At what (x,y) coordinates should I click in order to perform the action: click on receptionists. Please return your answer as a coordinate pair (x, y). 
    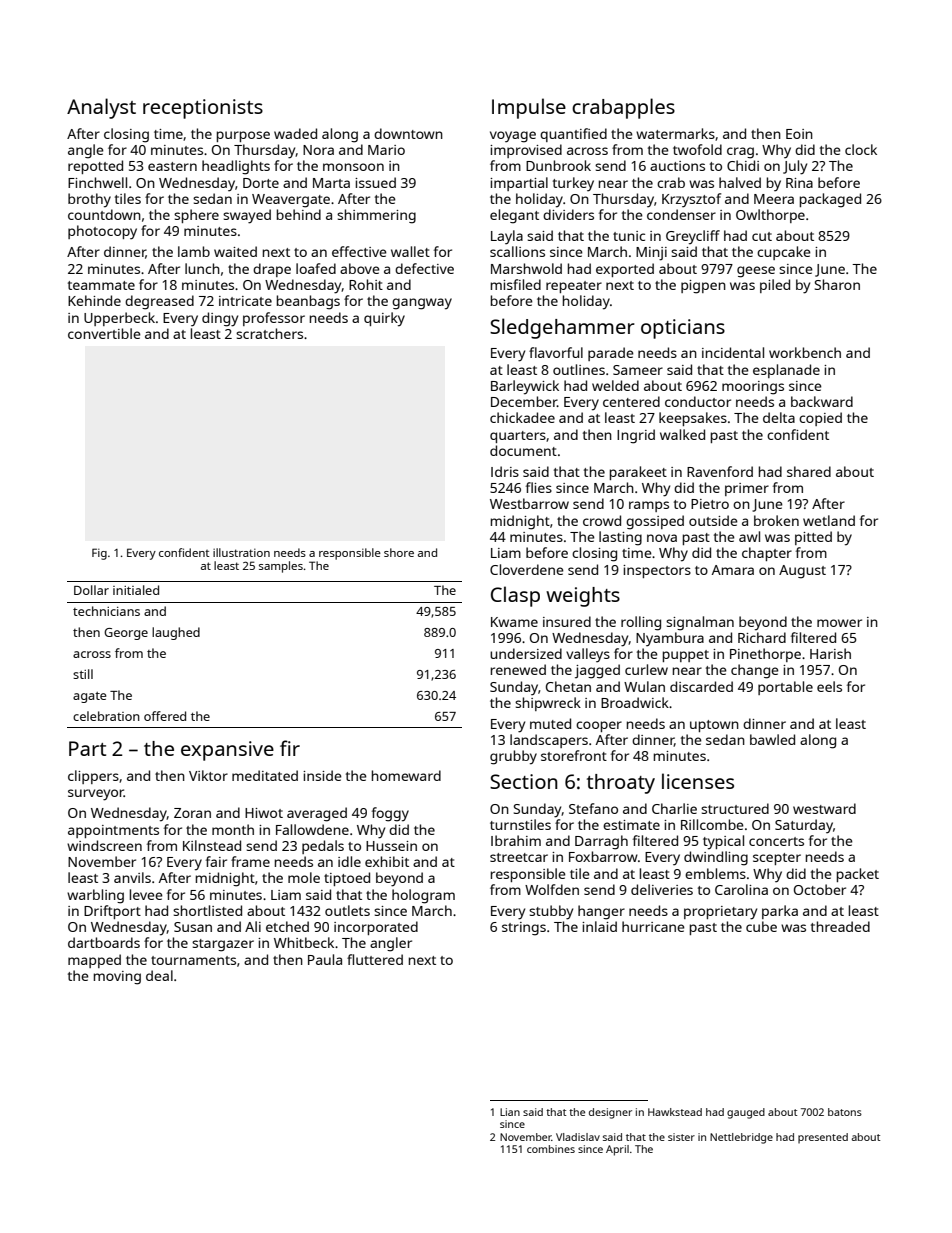
    Looking at the image, I should click on (203, 109).
